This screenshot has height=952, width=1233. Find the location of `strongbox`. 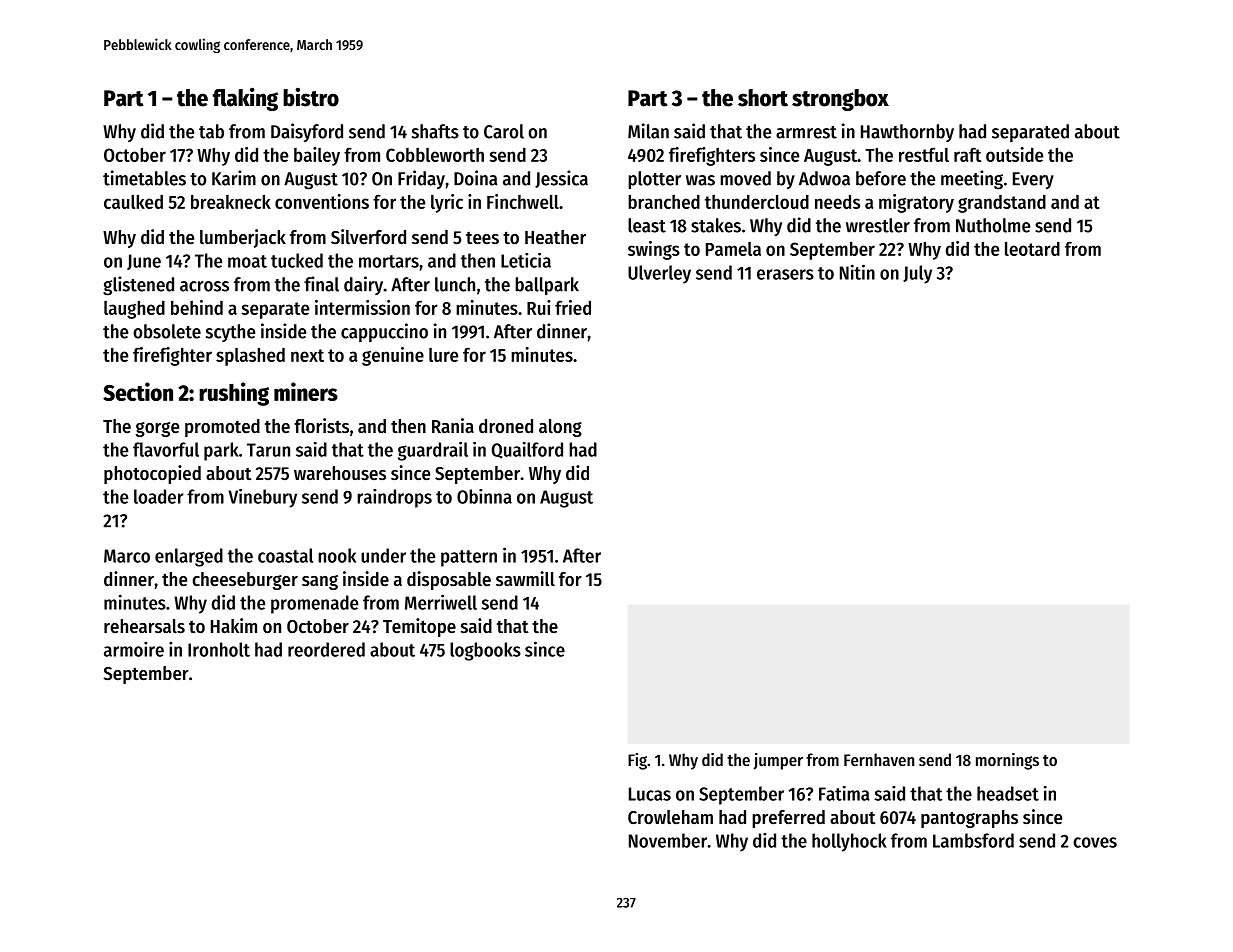

strongbox is located at coordinates (840, 100).
